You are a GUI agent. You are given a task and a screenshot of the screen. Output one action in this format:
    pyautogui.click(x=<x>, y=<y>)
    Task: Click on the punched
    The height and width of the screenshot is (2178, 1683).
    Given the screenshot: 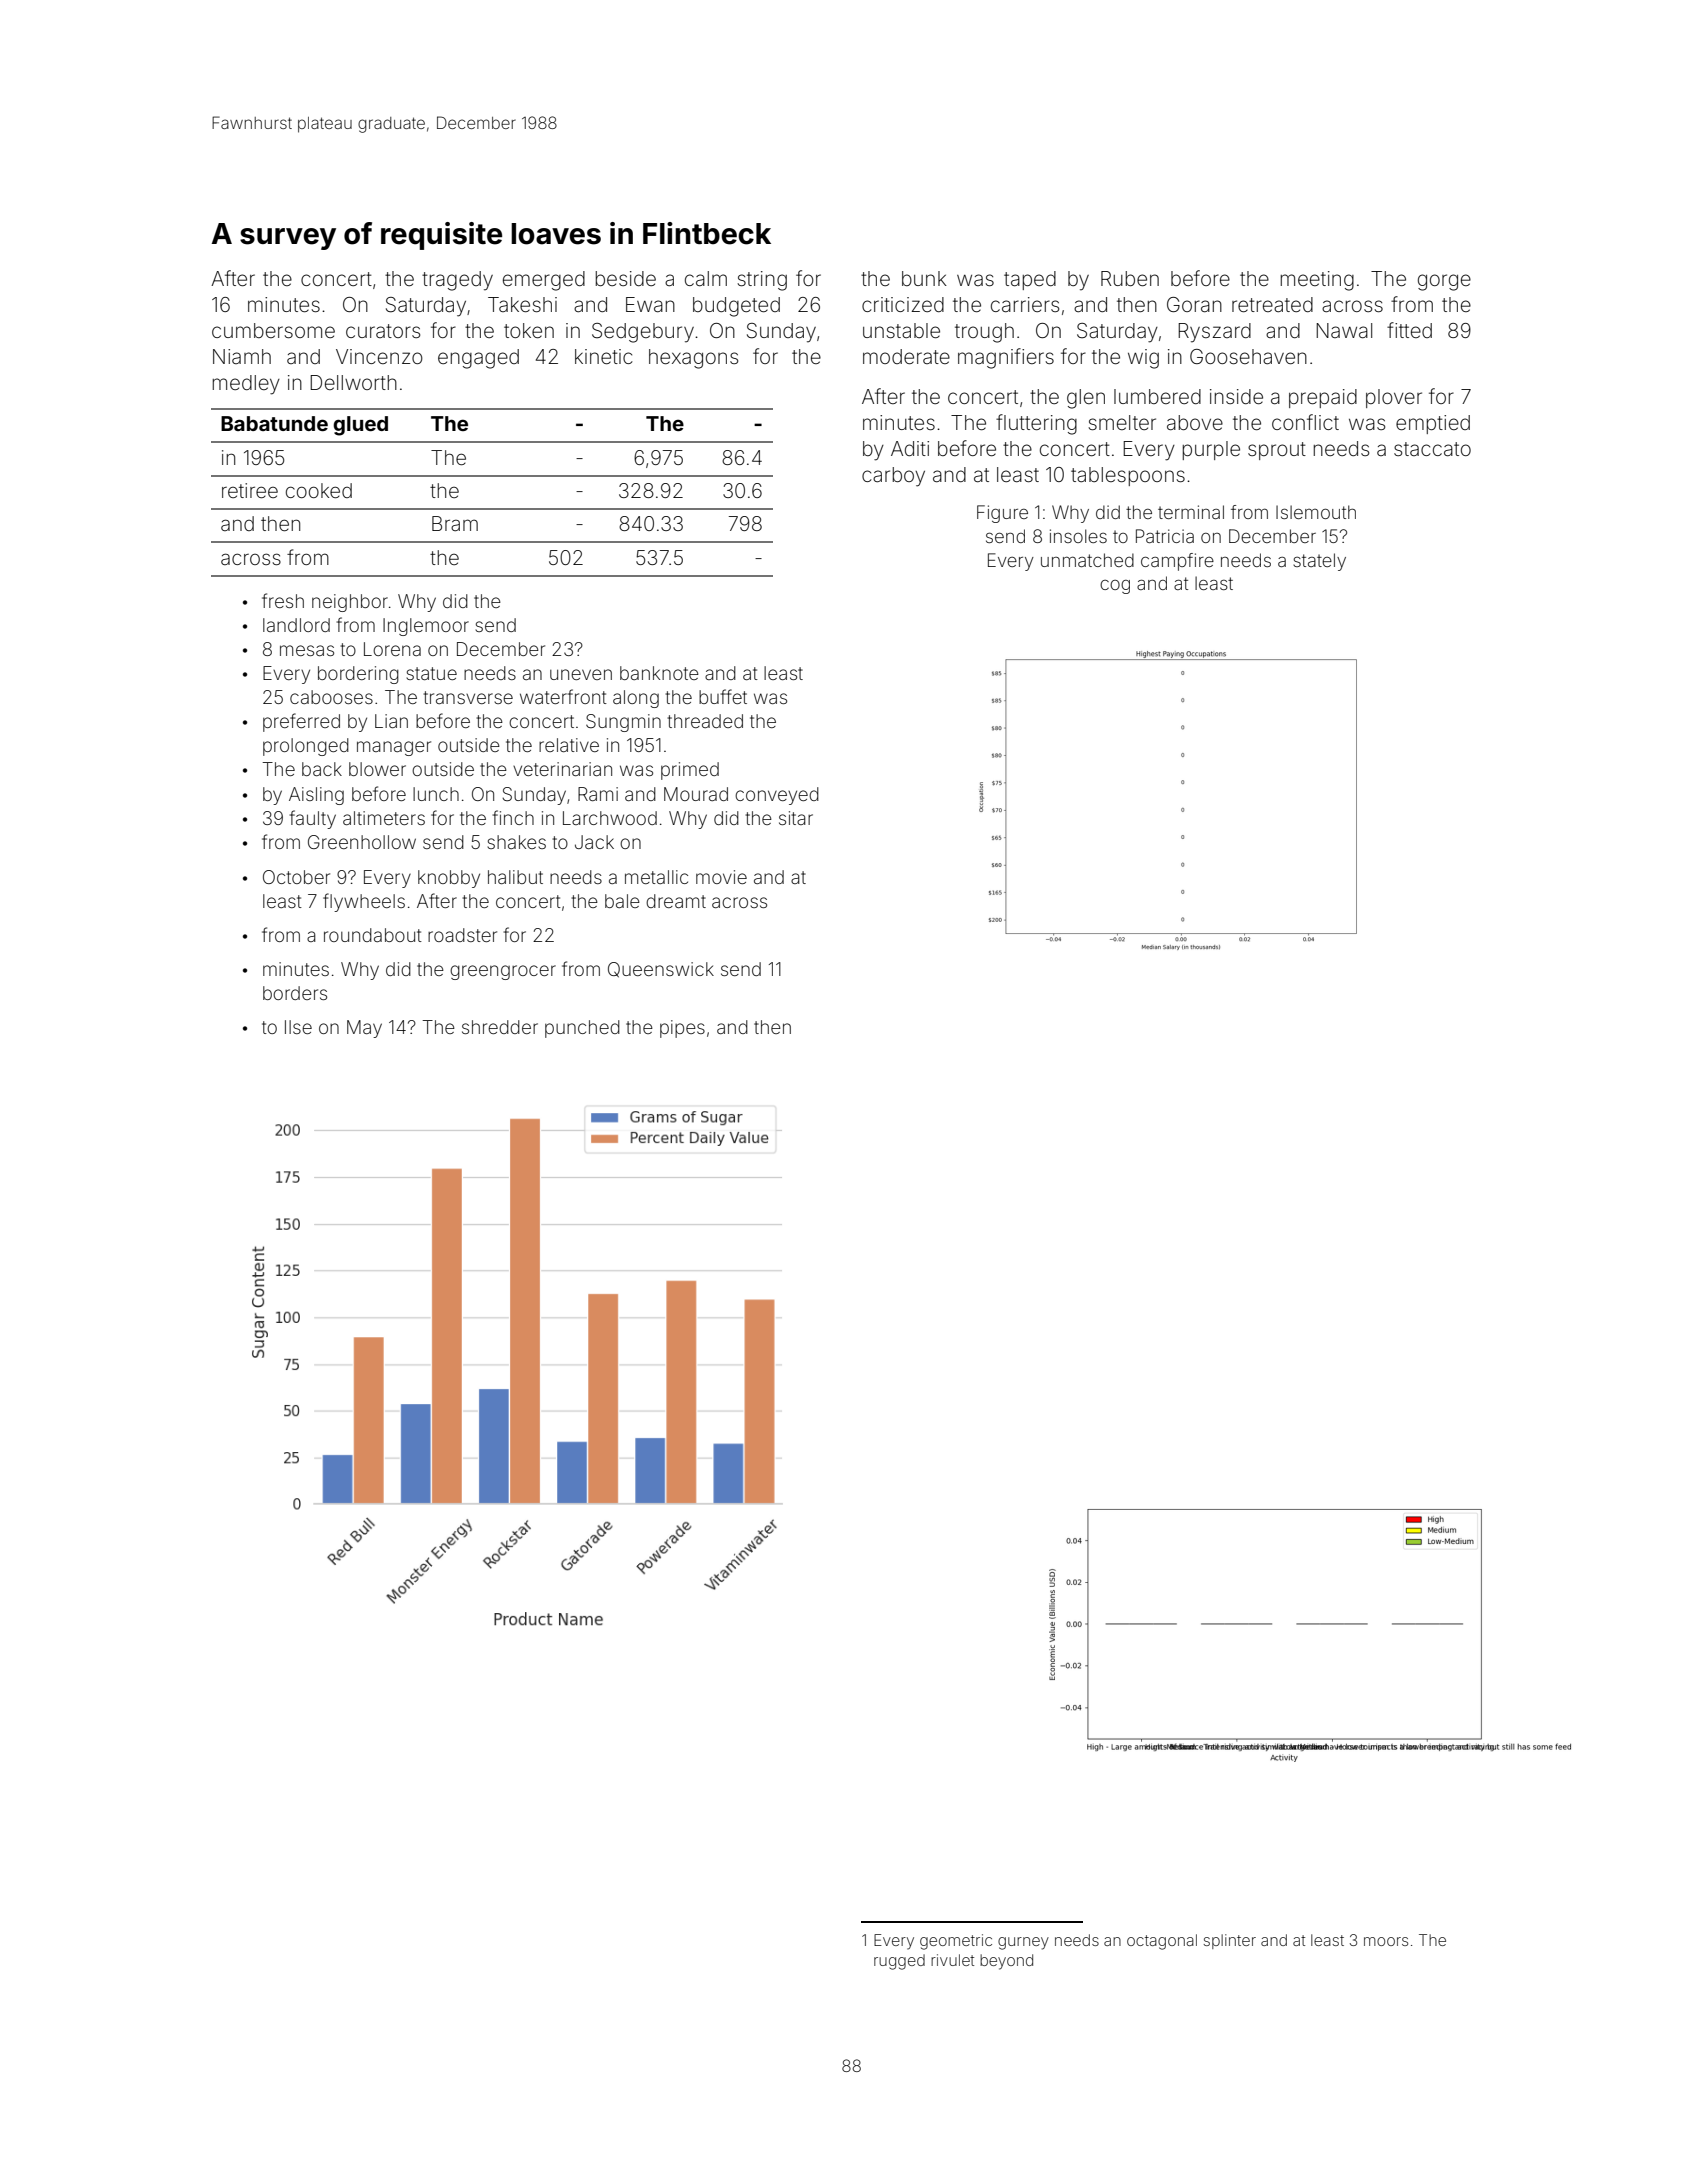 What is the action you would take?
    pyautogui.click(x=582, y=1029)
